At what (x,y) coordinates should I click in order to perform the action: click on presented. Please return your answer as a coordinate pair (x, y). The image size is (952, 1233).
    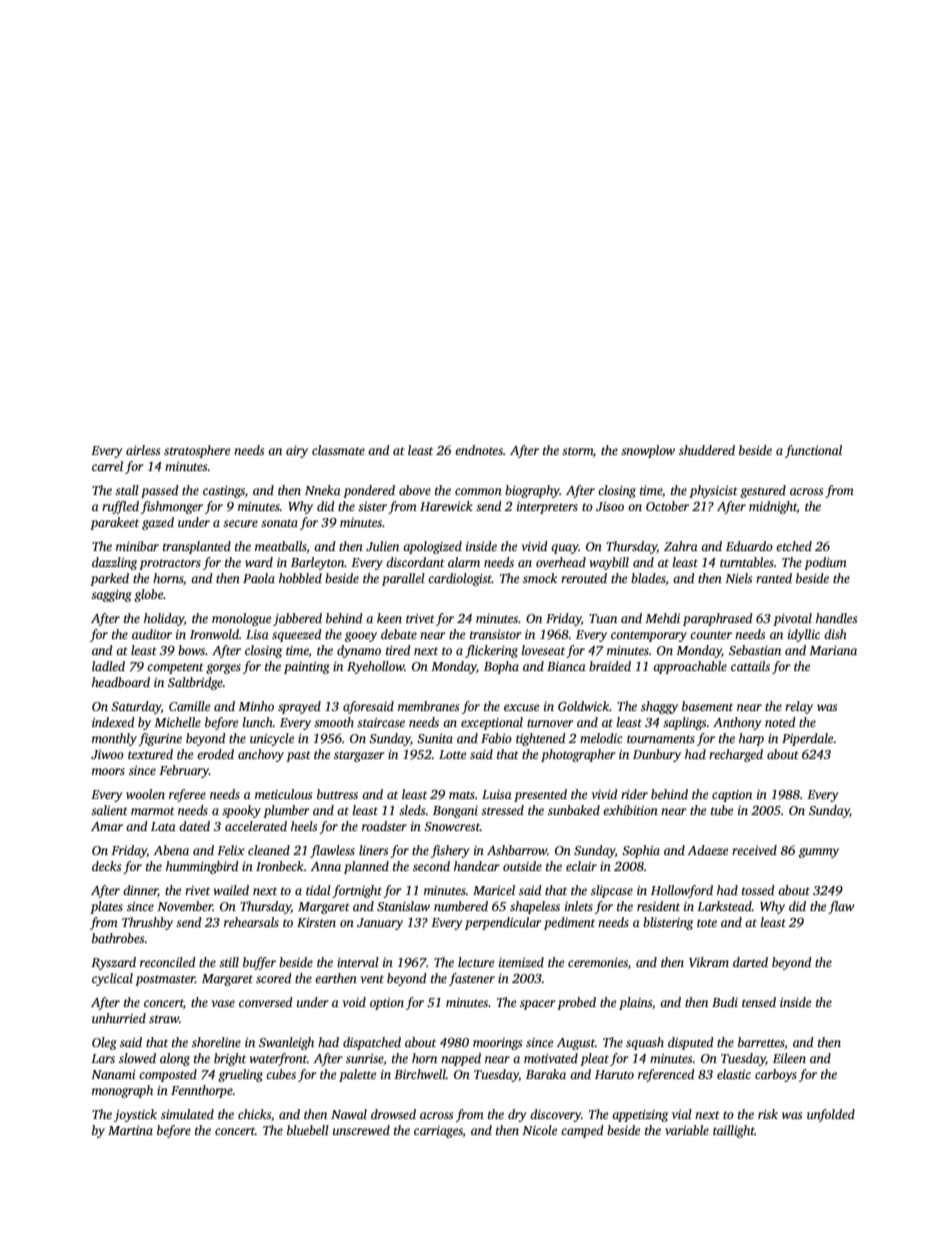
    Looking at the image, I should click on (540, 795).
